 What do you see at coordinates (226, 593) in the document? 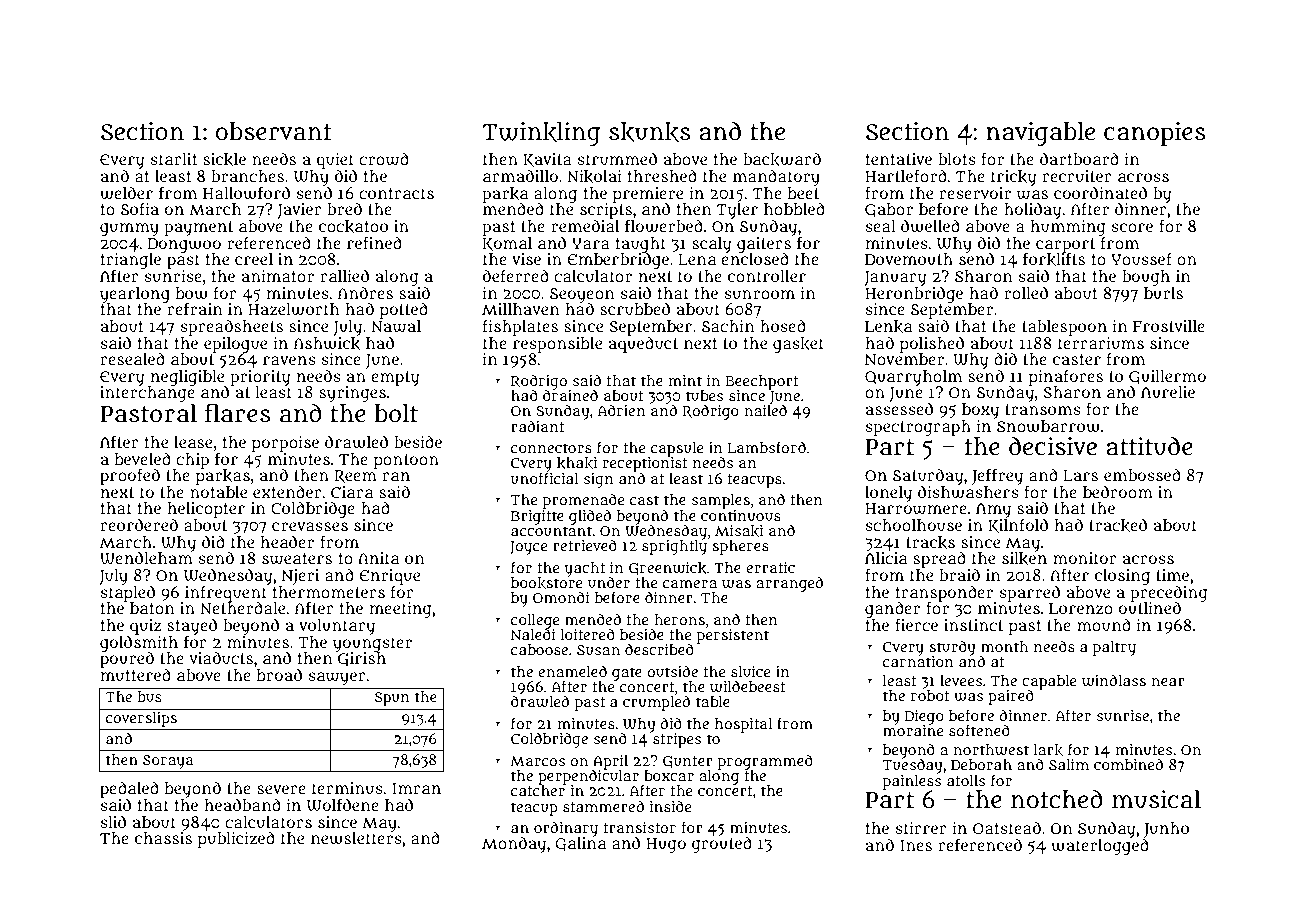
I see `infrequent` at bounding box center [226, 593].
